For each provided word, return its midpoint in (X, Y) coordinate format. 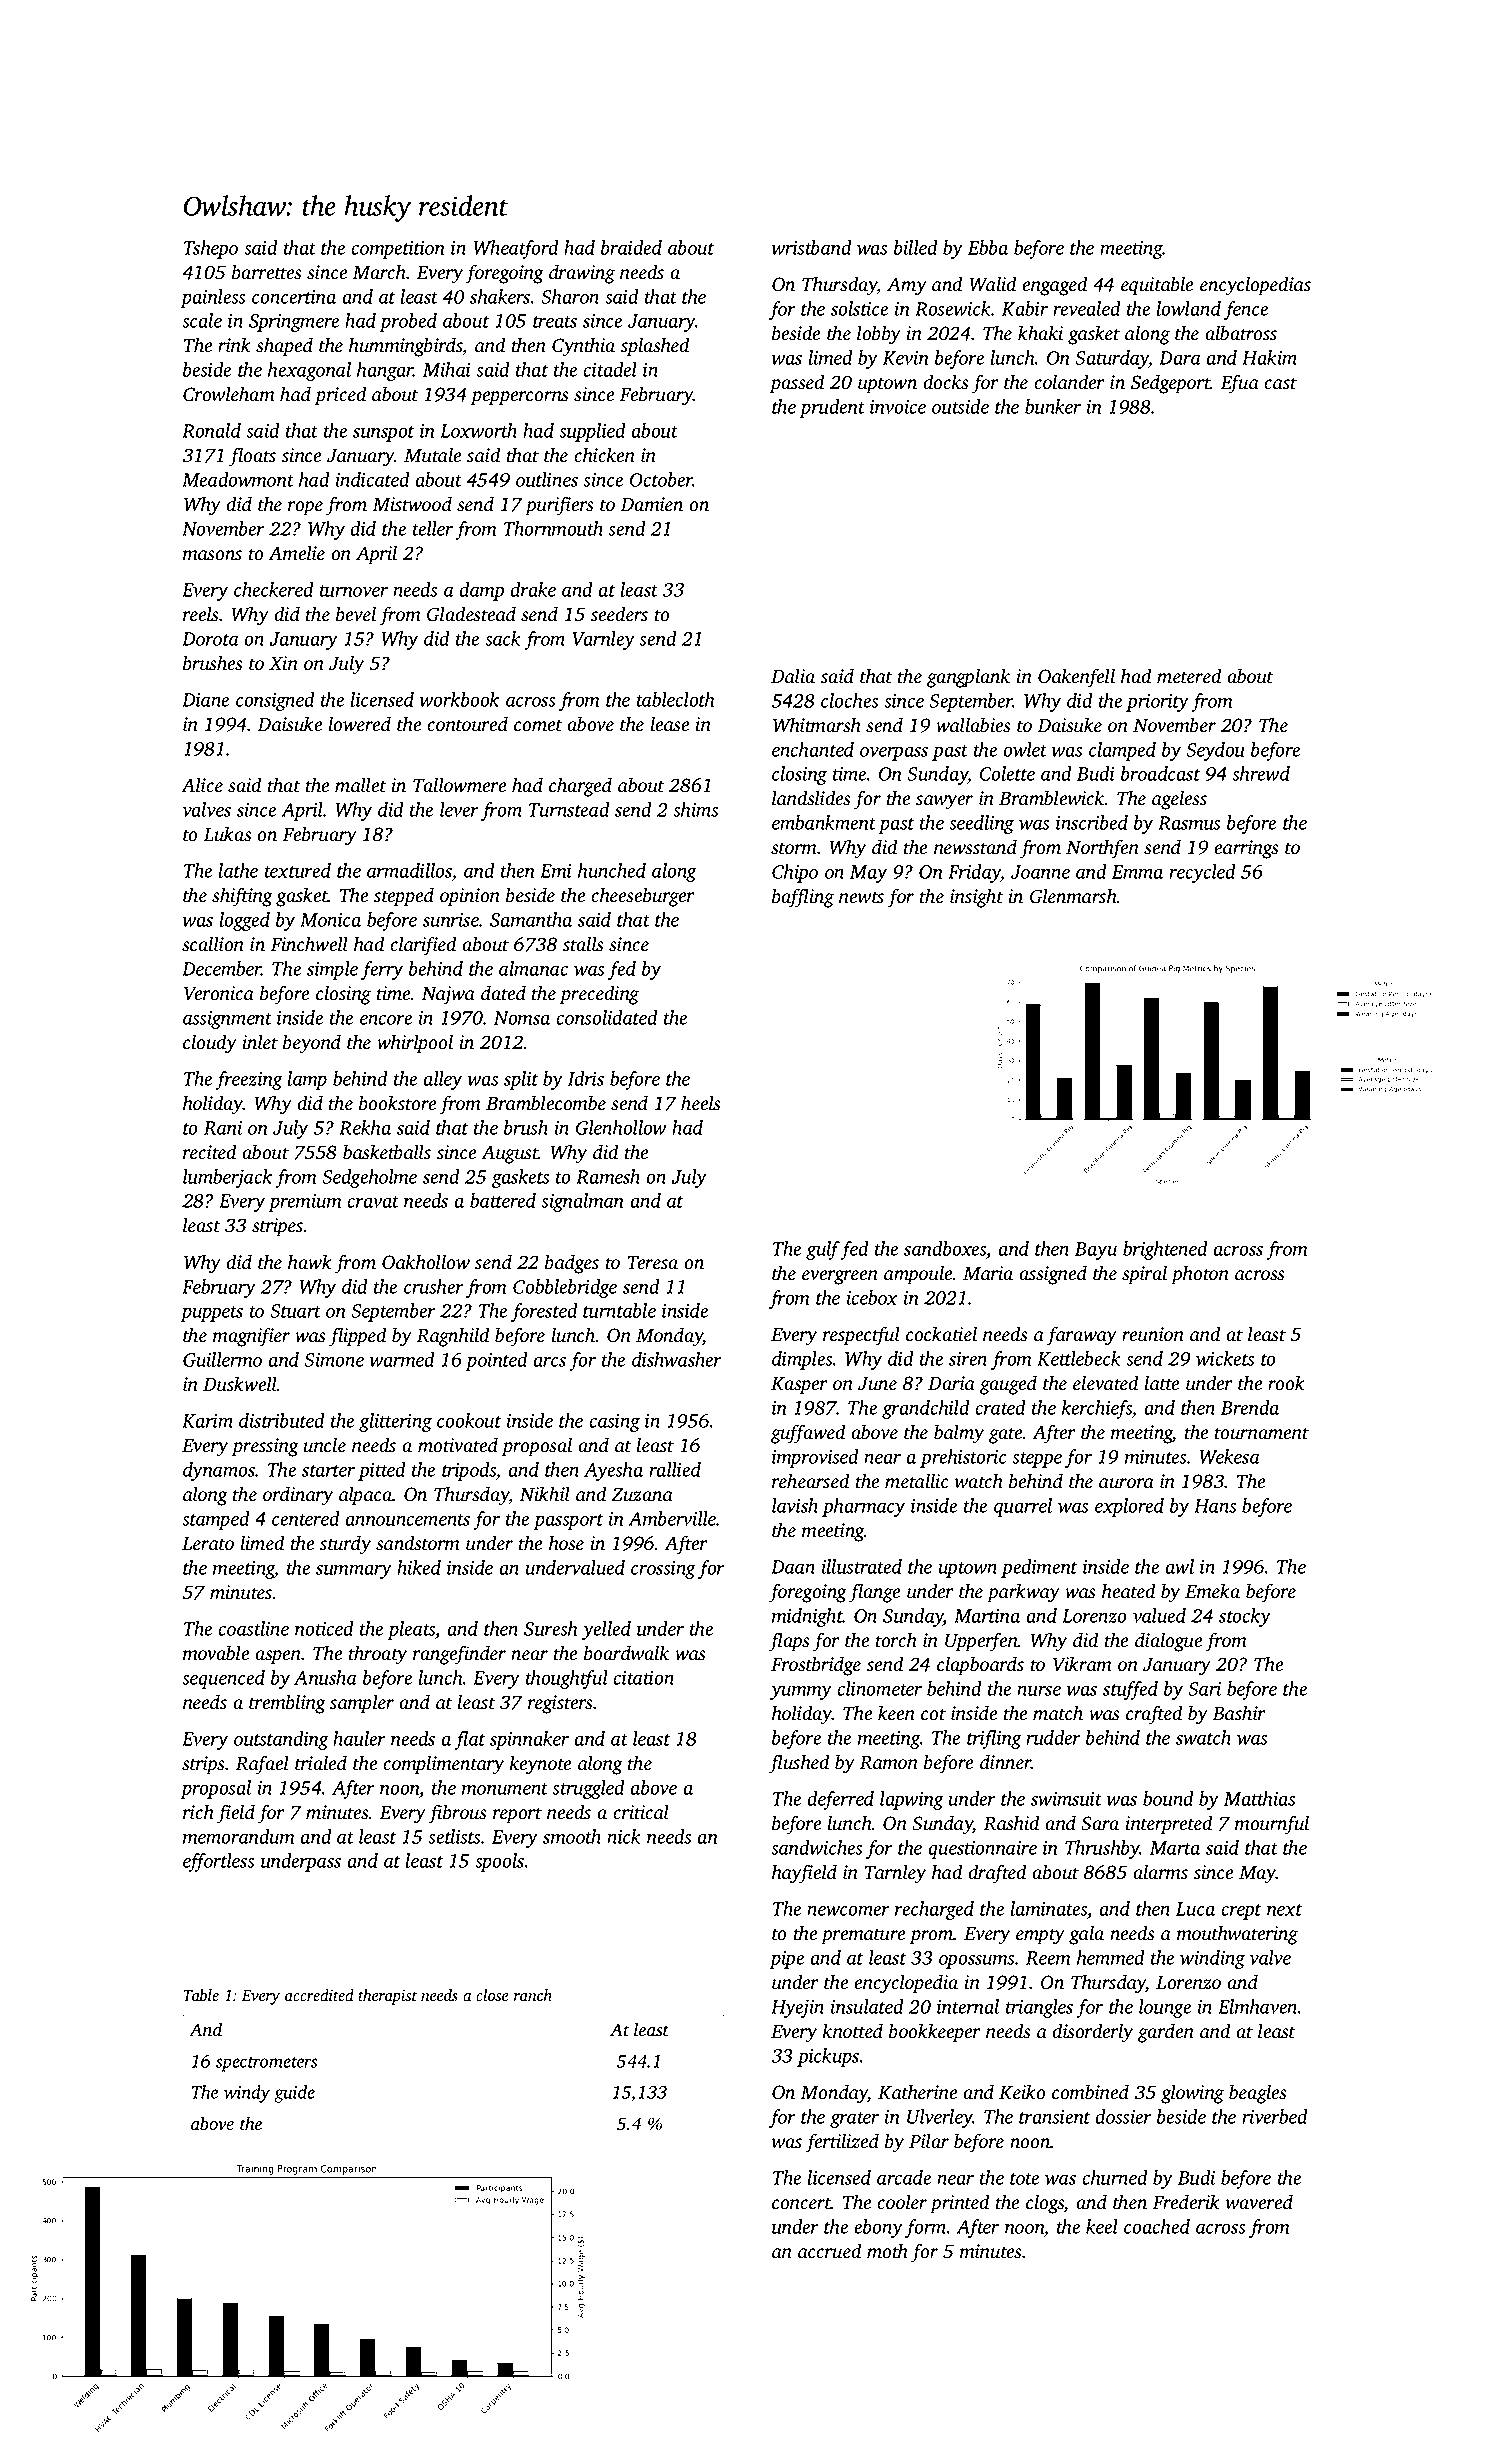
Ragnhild (453, 1337)
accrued (829, 2251)
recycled (1202, 873)
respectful (861, 1336)
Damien (652, 504)
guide (294, 2094)
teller (433, 528)
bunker (1053, 406)
